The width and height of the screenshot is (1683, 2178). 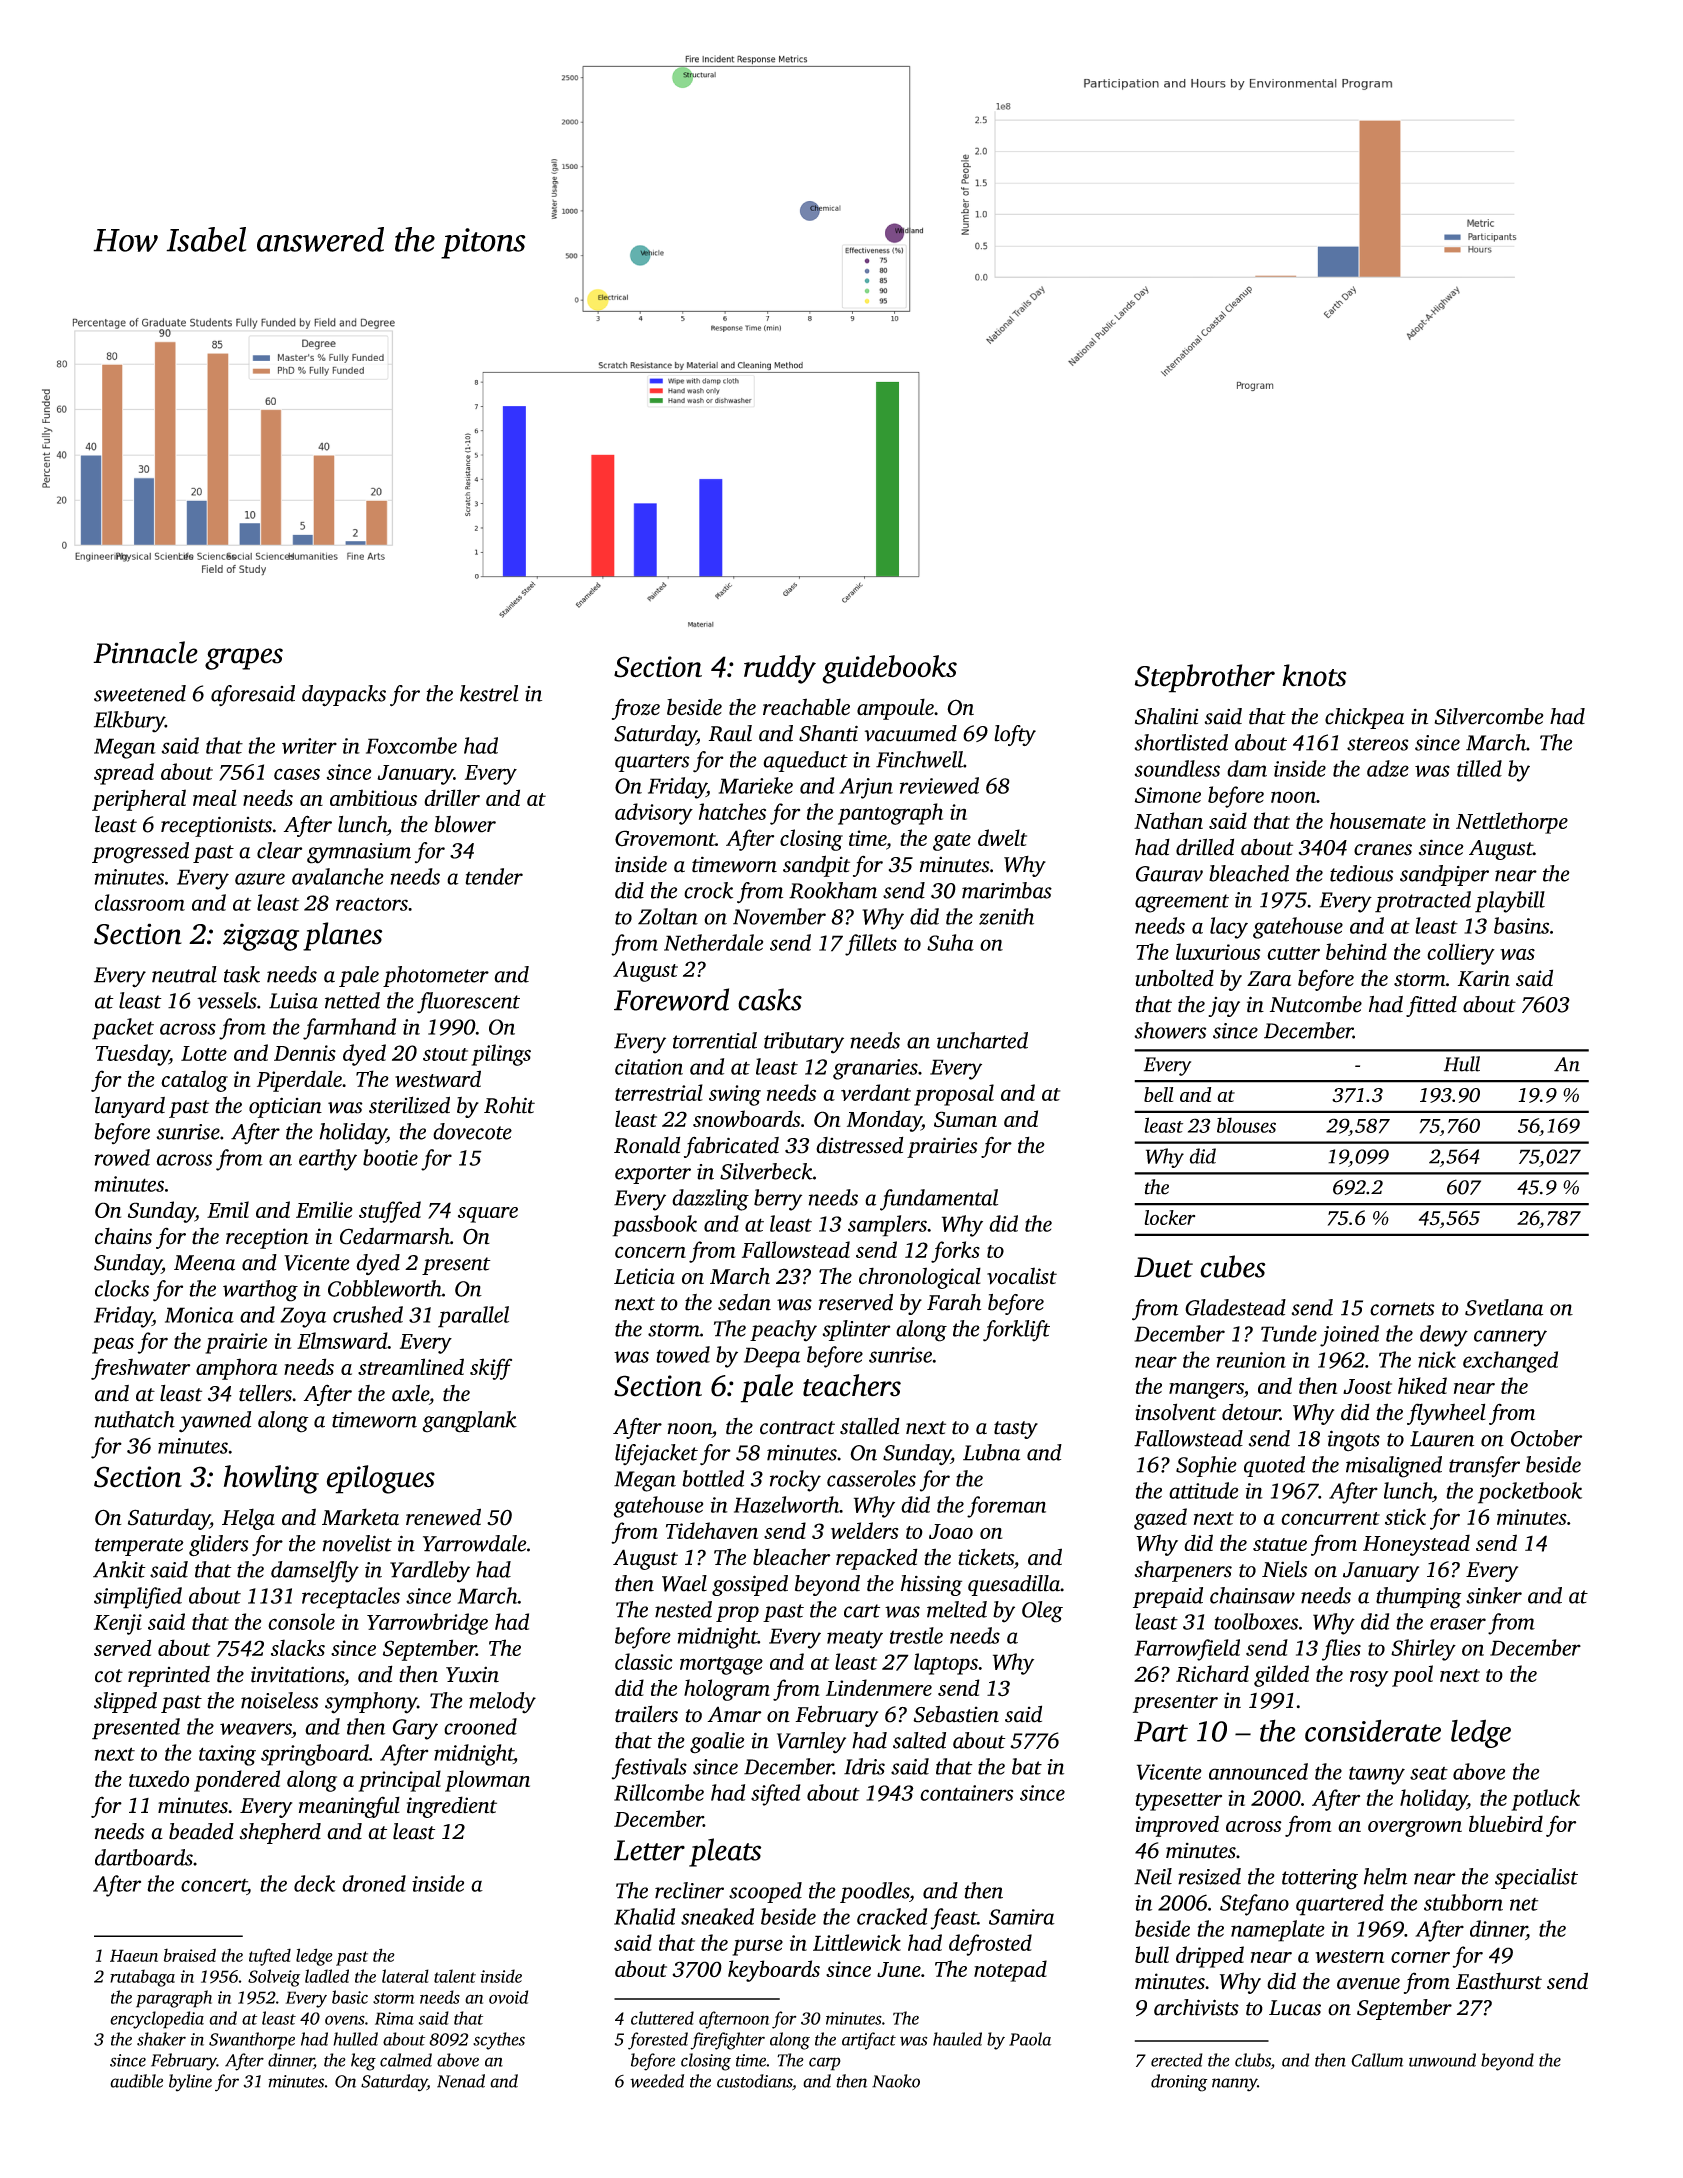 I want to click on Deepa, so click(x=772, y=1357).
